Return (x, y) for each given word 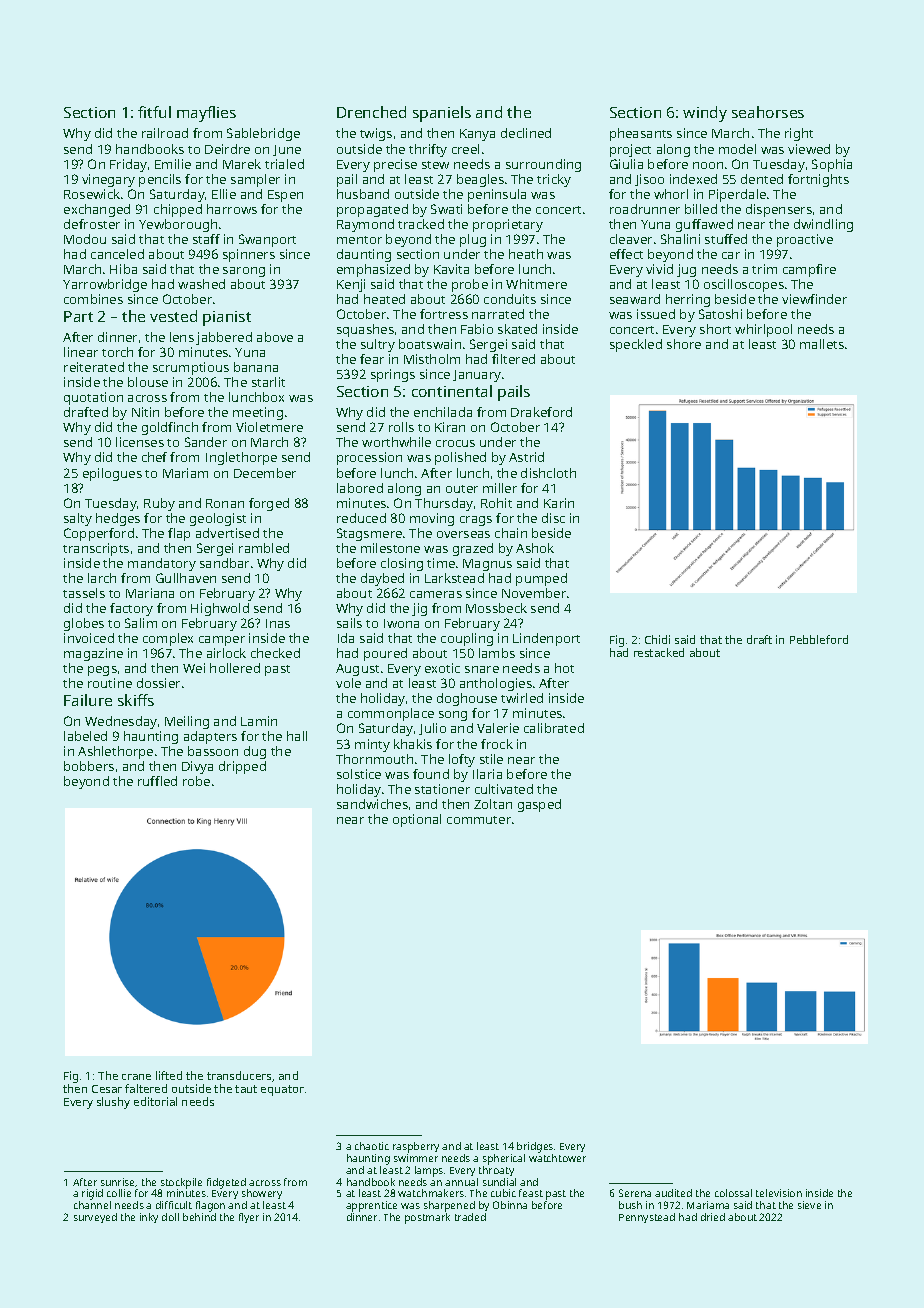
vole (348, 683)
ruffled (157, 781)
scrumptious (191, 368)
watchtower (557, 1158)
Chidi (657, 639)
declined (526, 133)
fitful (154, 112)
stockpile (181, 1183)
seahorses (768, 112)
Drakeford (541, 412)
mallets (822, 344)
